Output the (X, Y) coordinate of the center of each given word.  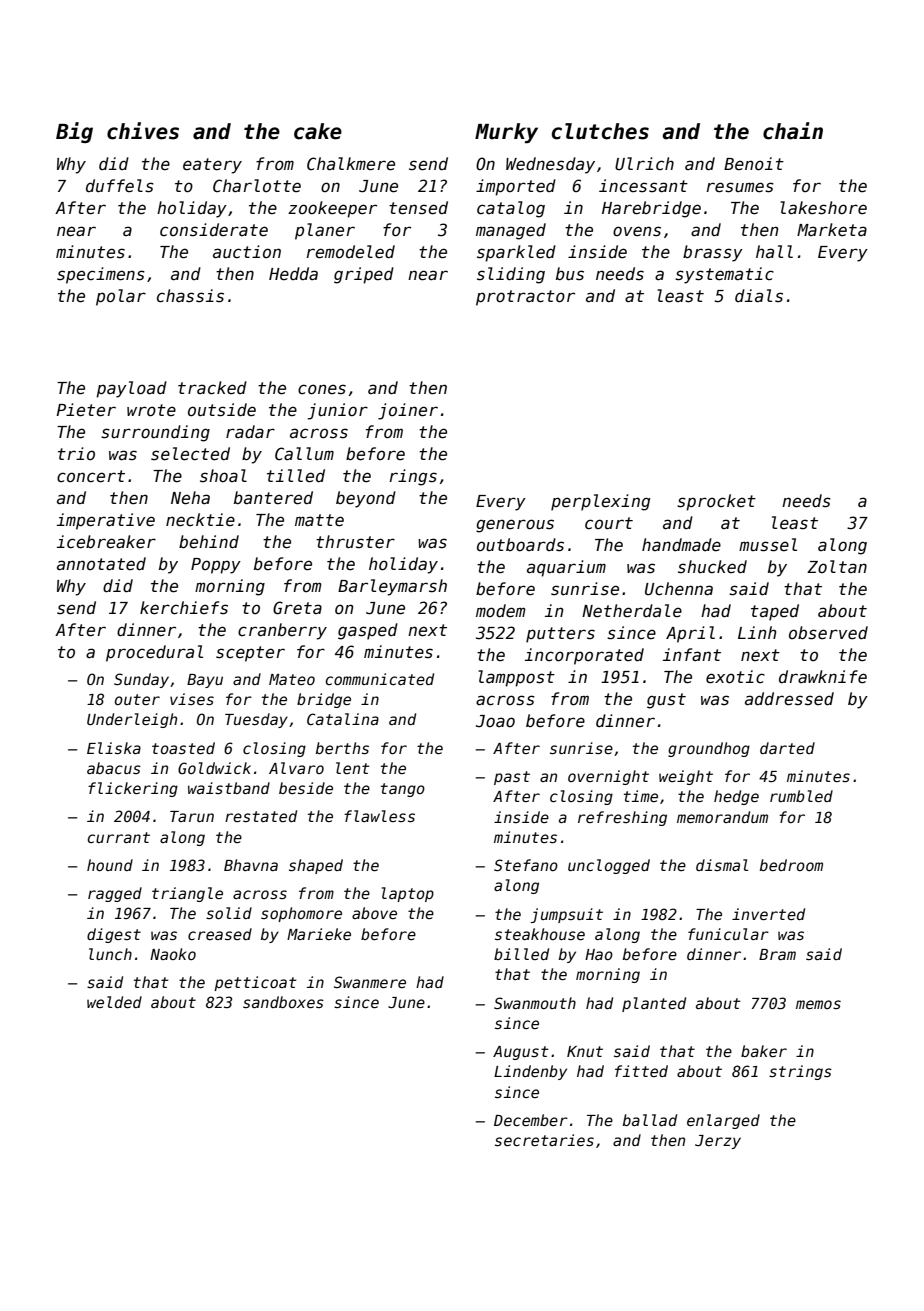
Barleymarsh (392, 587)
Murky (506, 133)
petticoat (255, 983)
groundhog (709, 749)
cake (318, 131)
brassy (713, 253)
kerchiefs (184, 608)
